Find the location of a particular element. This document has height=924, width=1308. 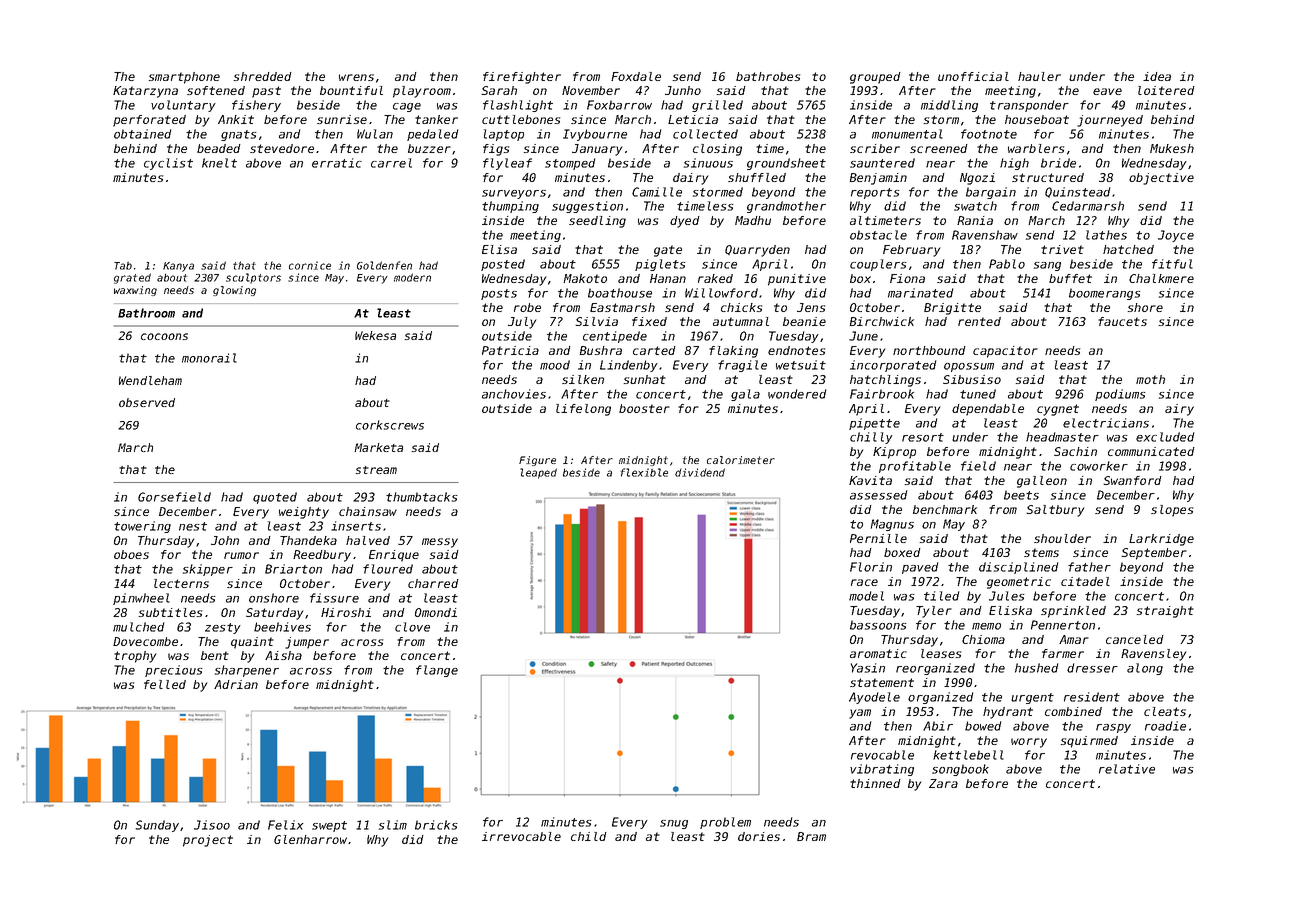

Foxdale is located at coordinates (636, 76).
